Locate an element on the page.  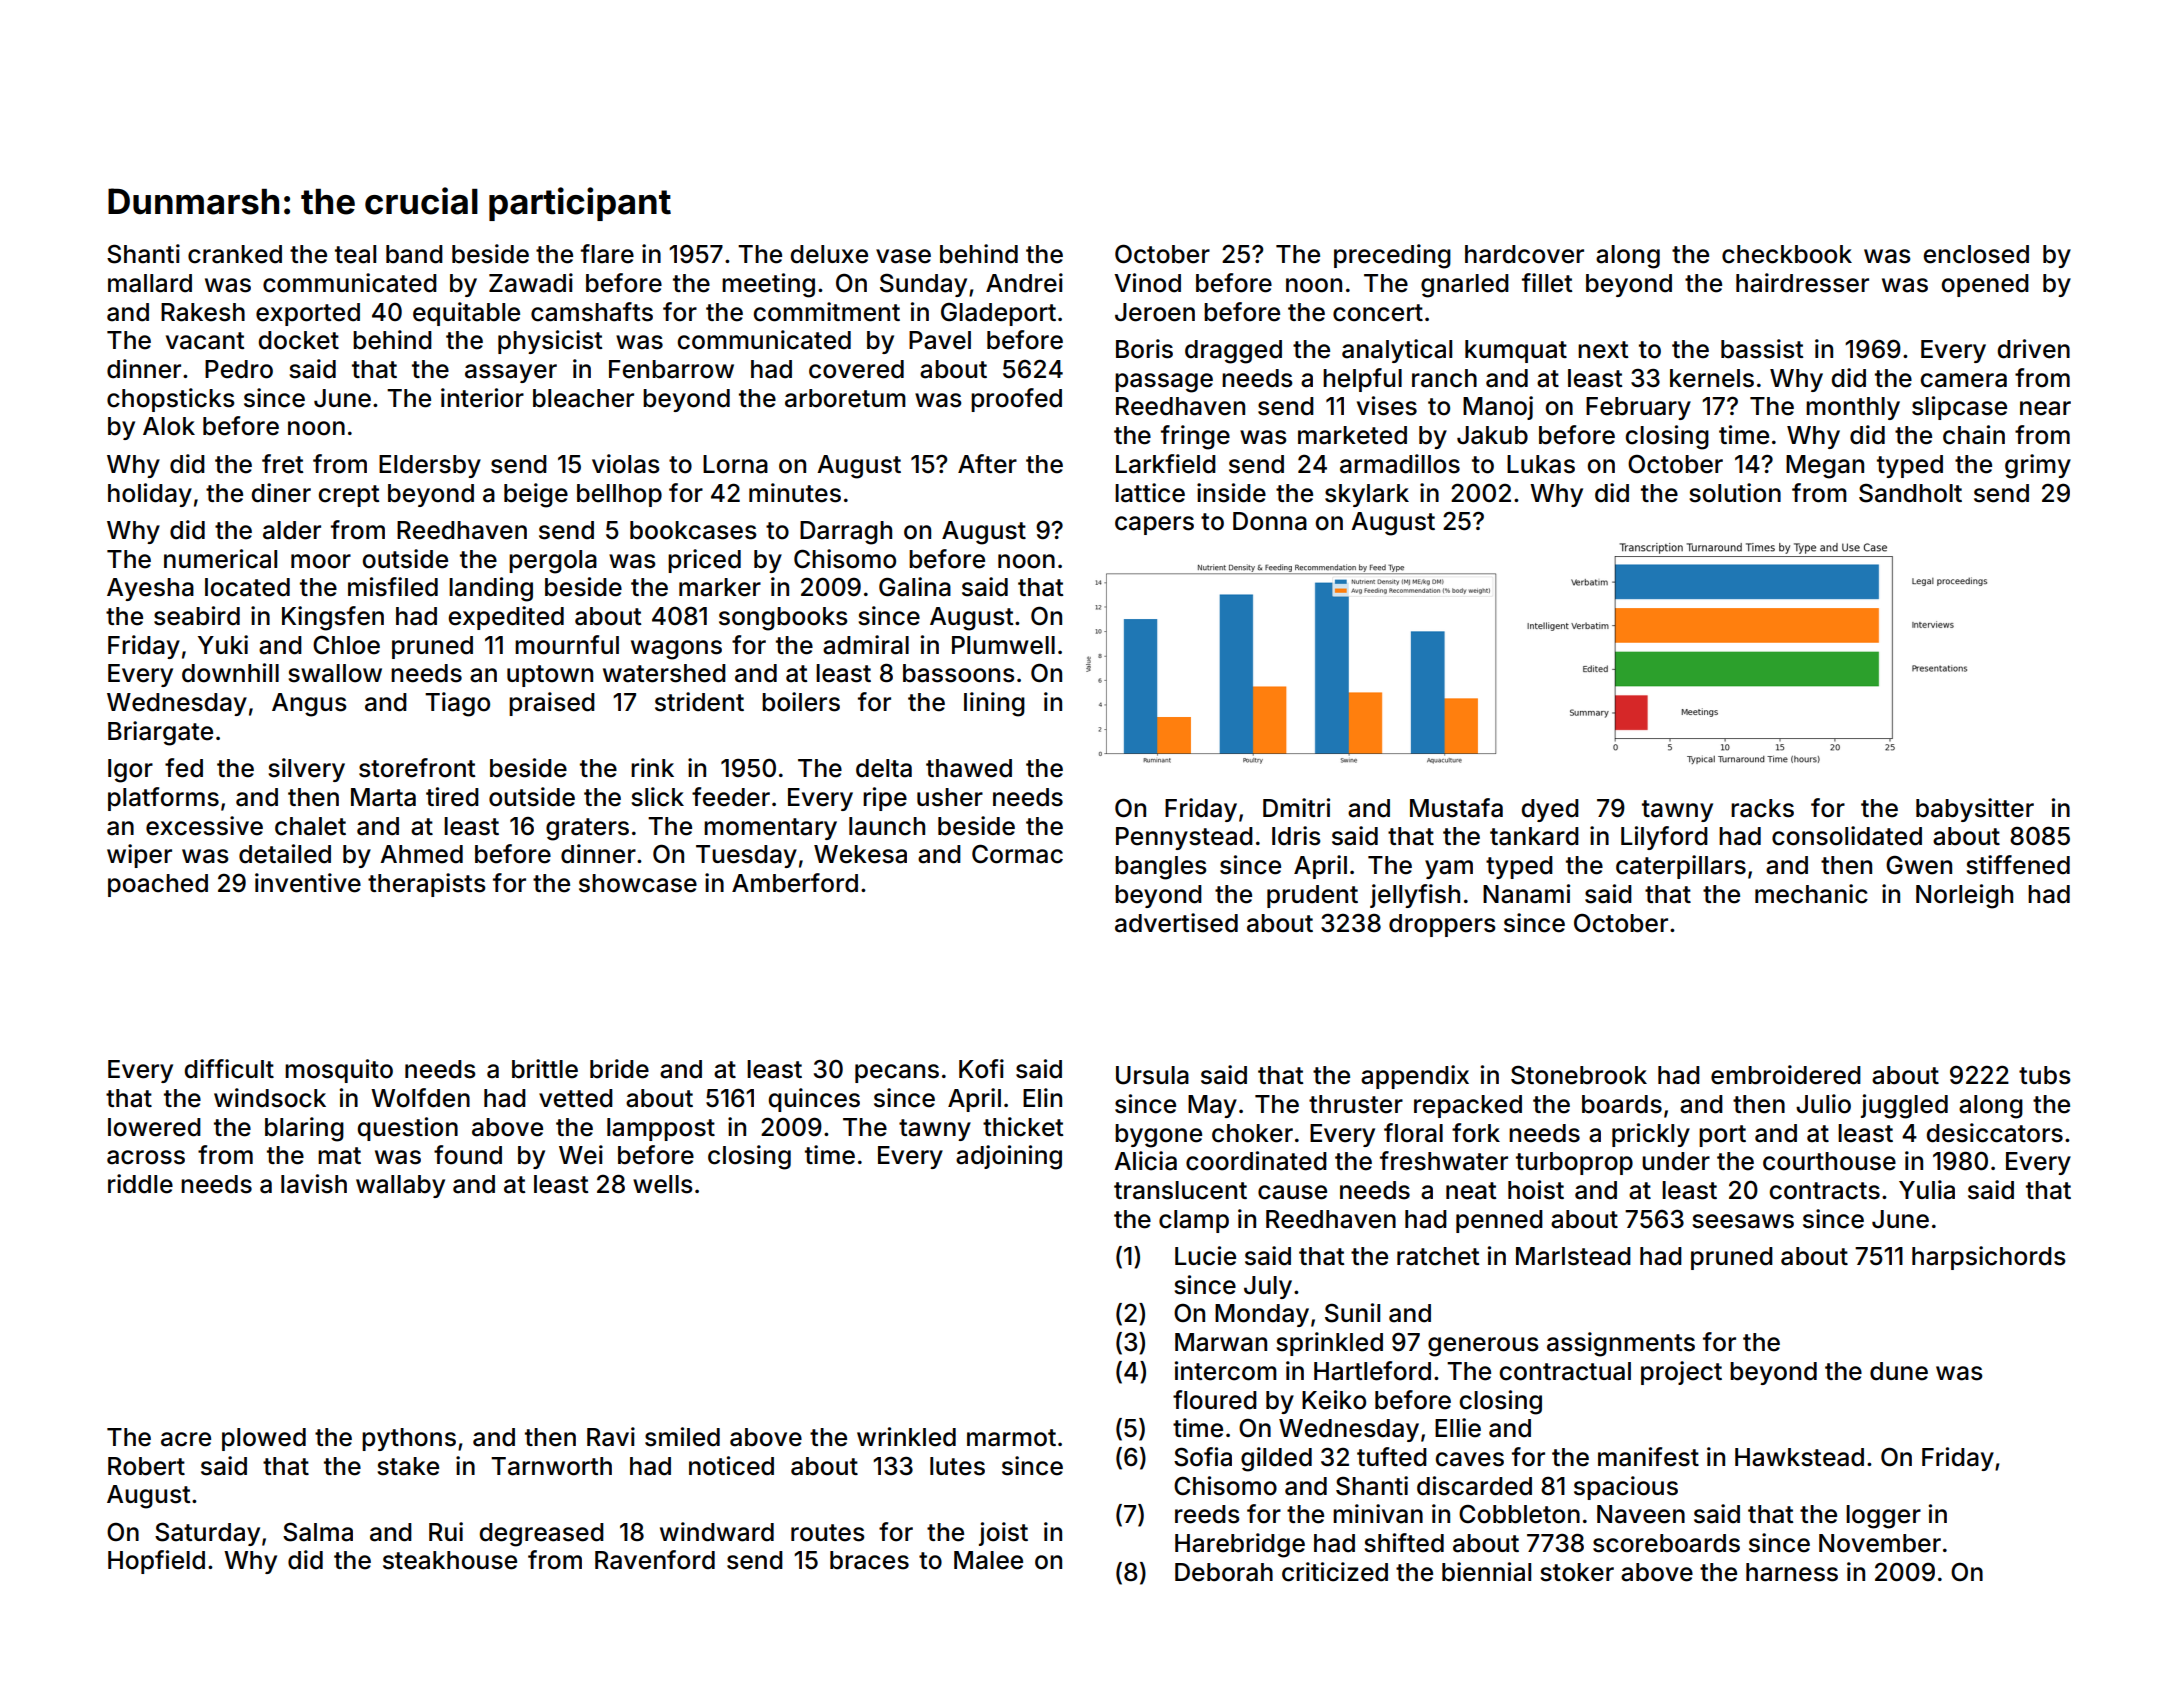
harness is located at coordinates (1792, 1572).
